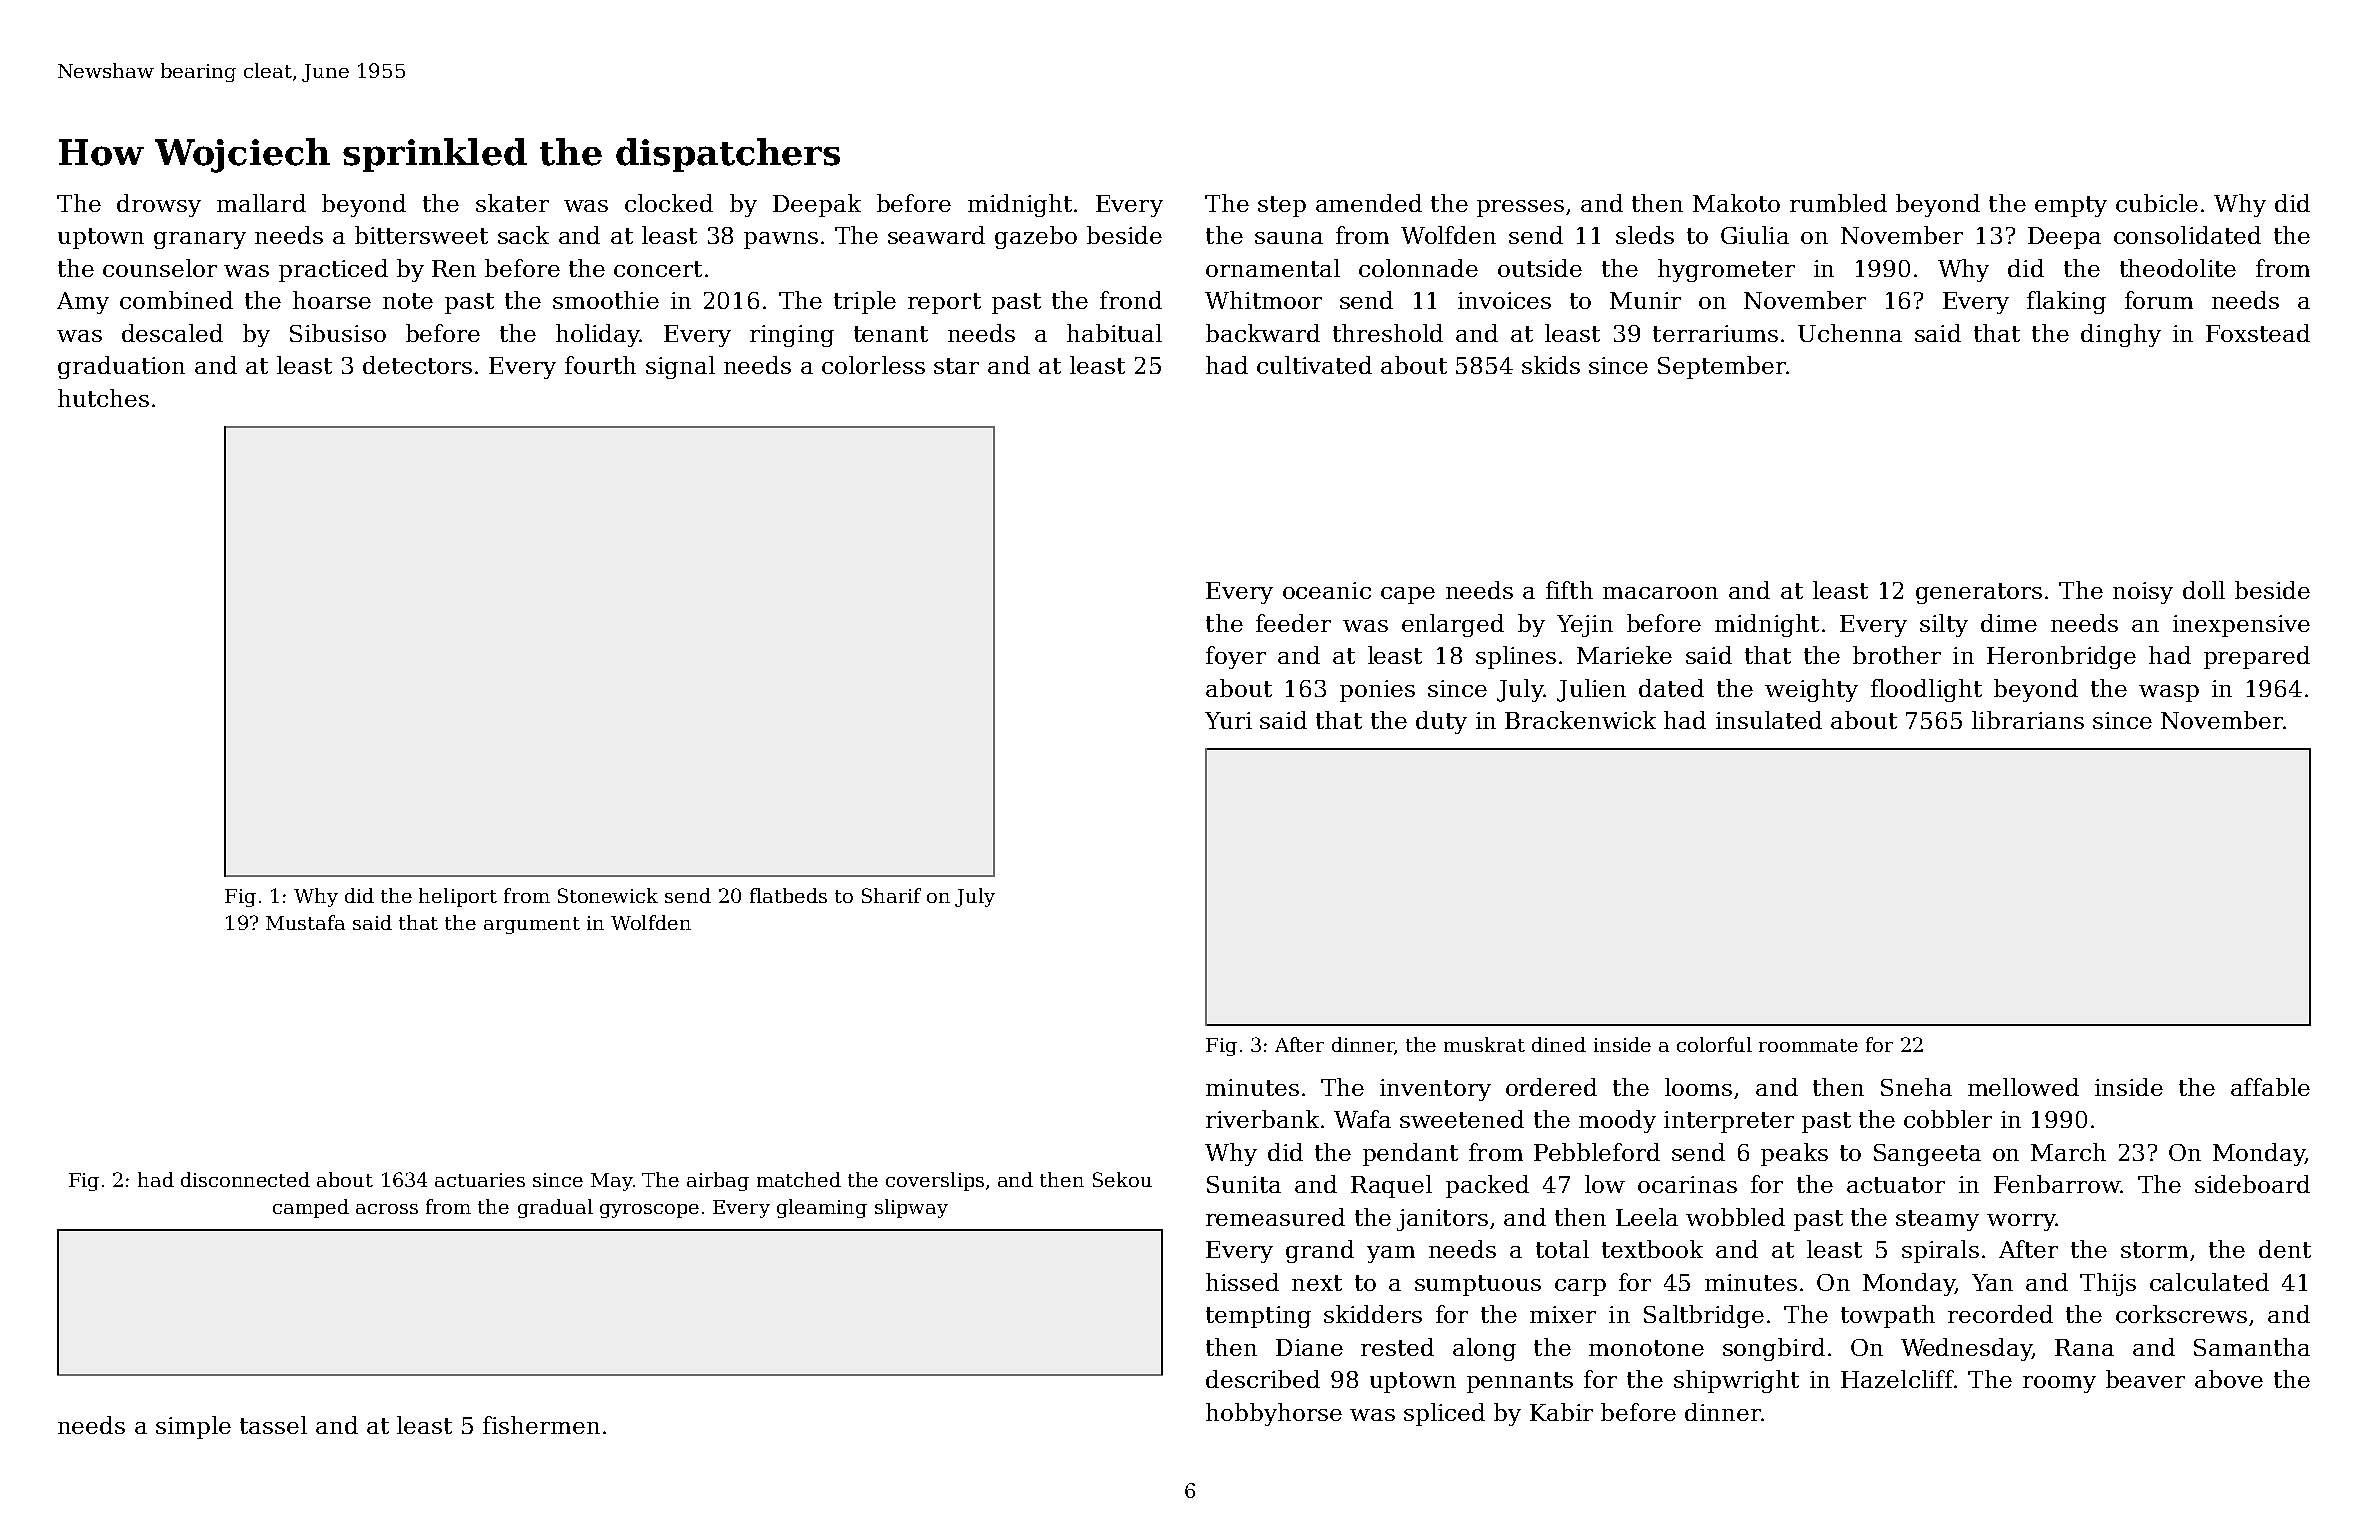 The width and height of the image is (2368, 1532). Describe the element at coordinates (541, 1425) in the image. I see `fishermen` at that location.
